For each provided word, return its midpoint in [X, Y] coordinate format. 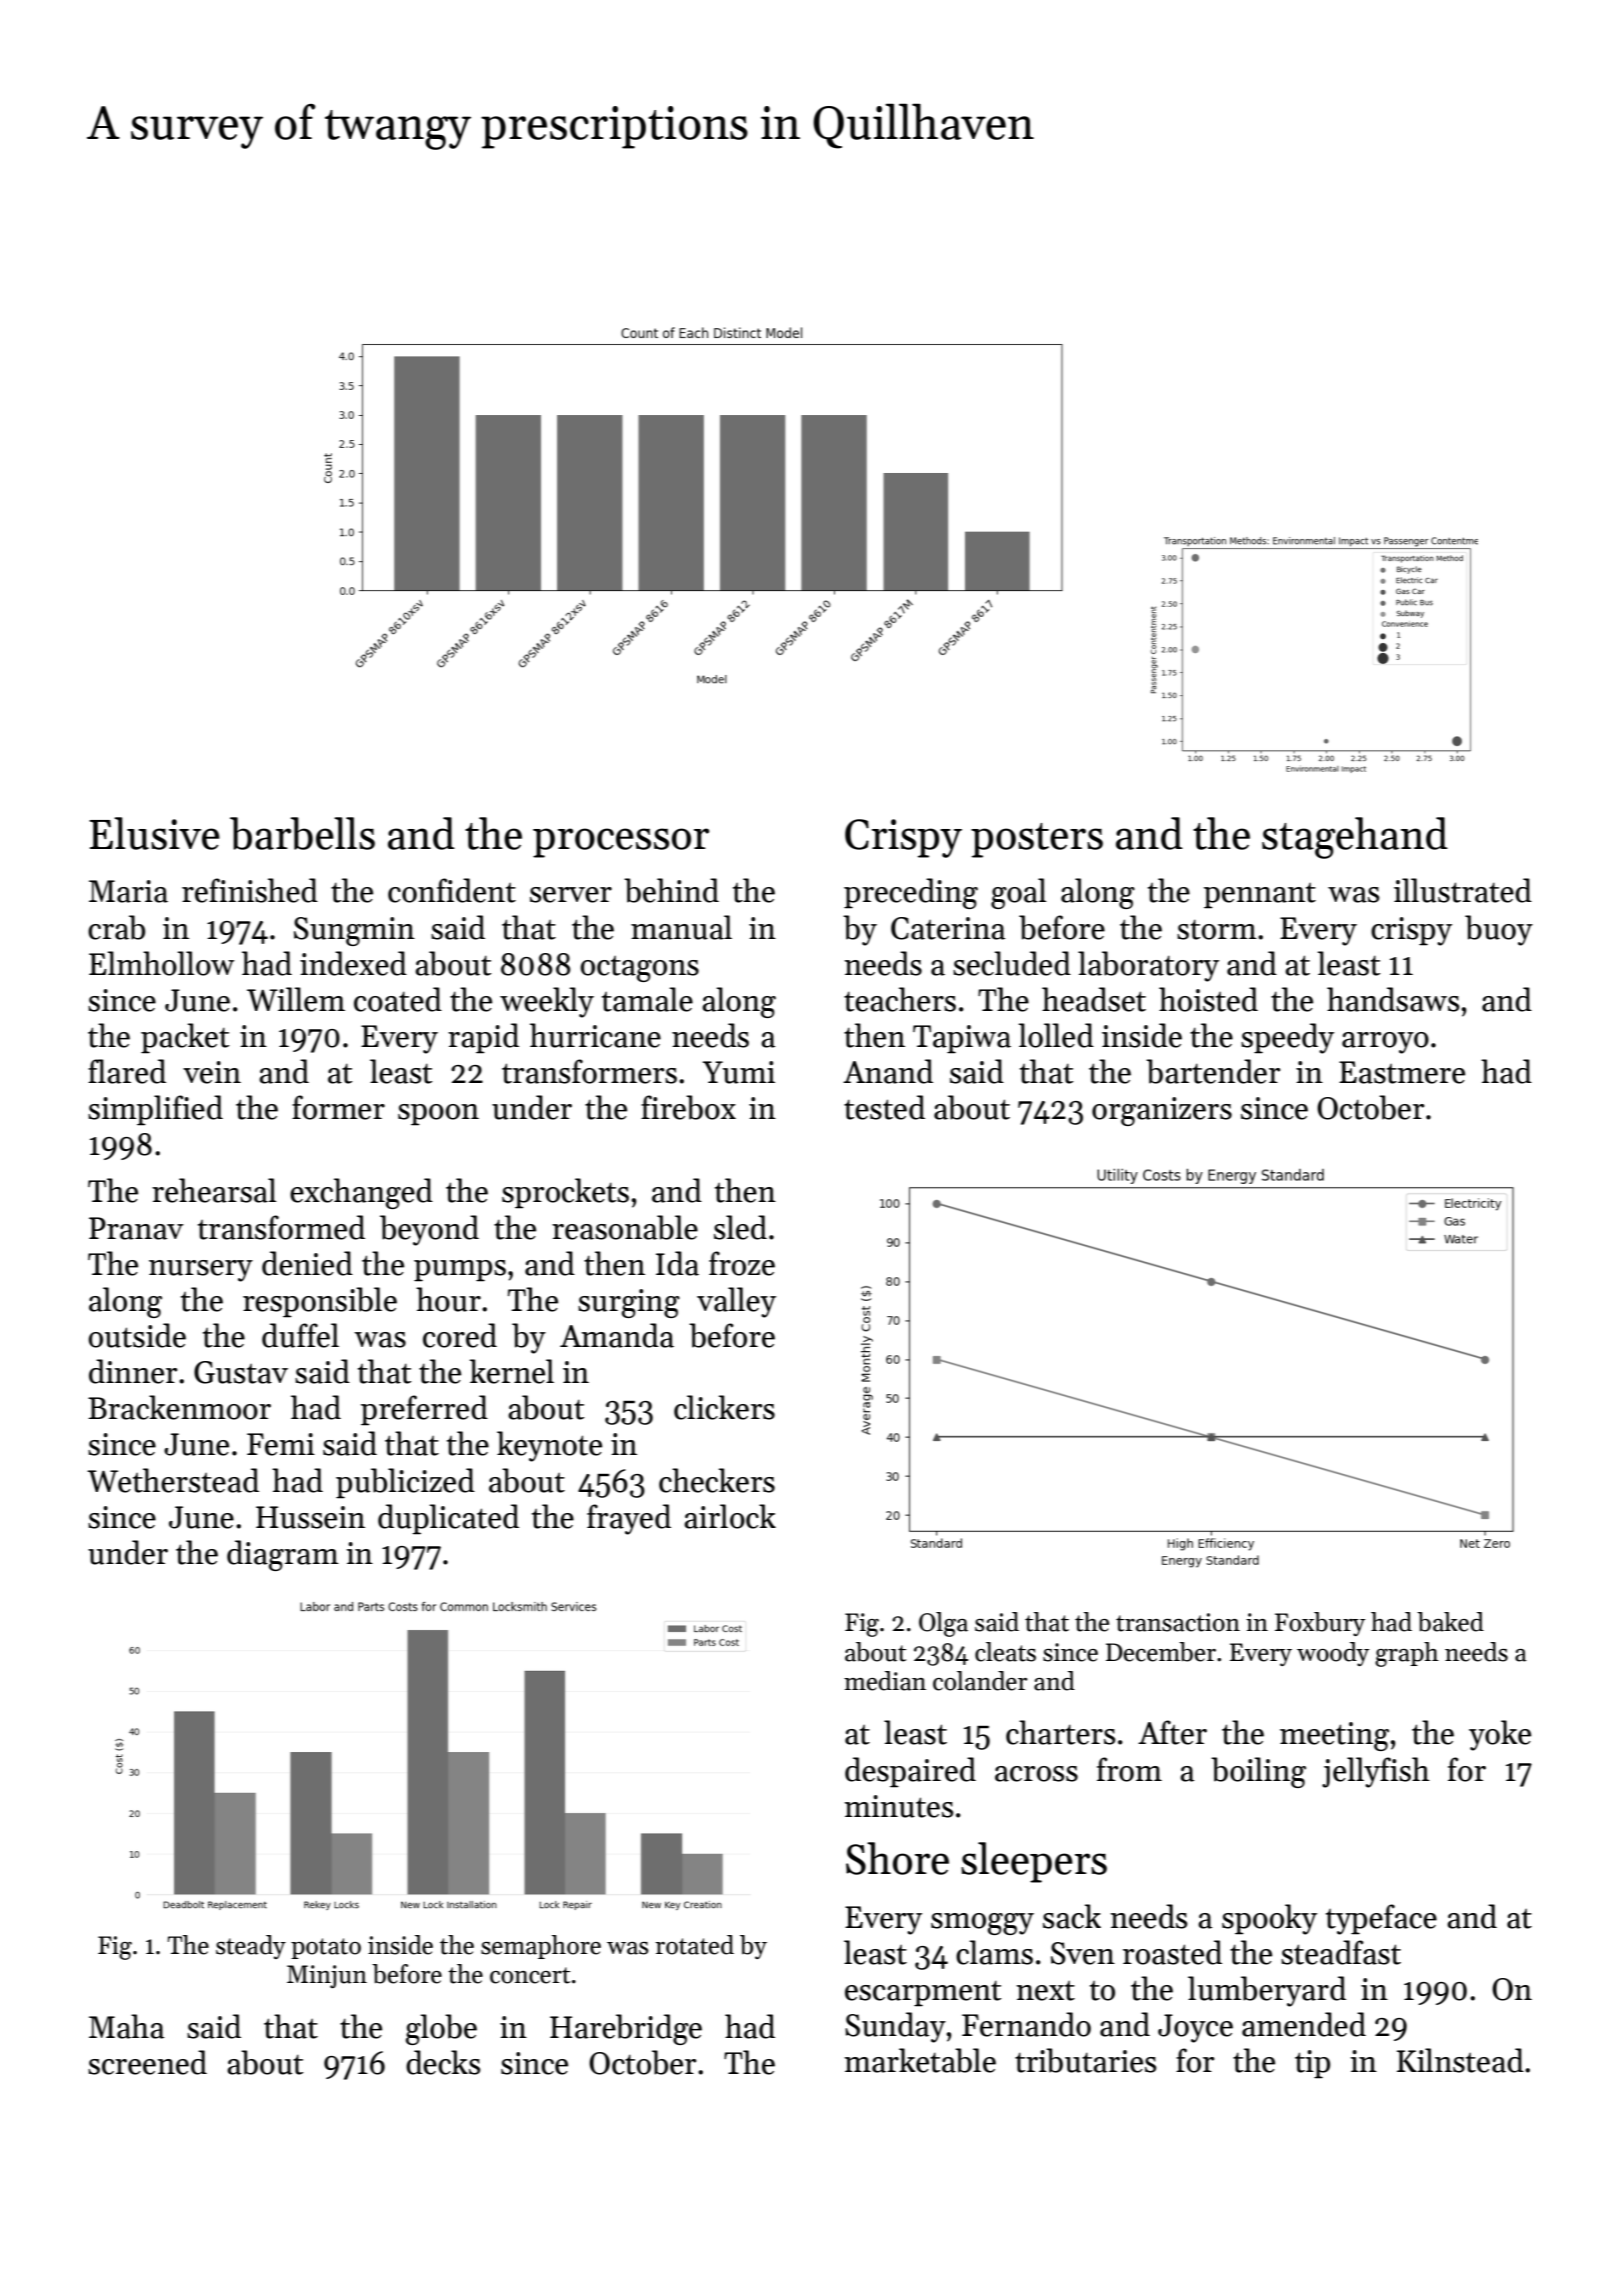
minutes [899, 1806]
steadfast [1341, 1952]
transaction [1178, 1622]
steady [251, 1947]
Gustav [241, 1372]
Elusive [154, 833]
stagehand [1355, 838]
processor [621, 843]
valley [736, 1302]
